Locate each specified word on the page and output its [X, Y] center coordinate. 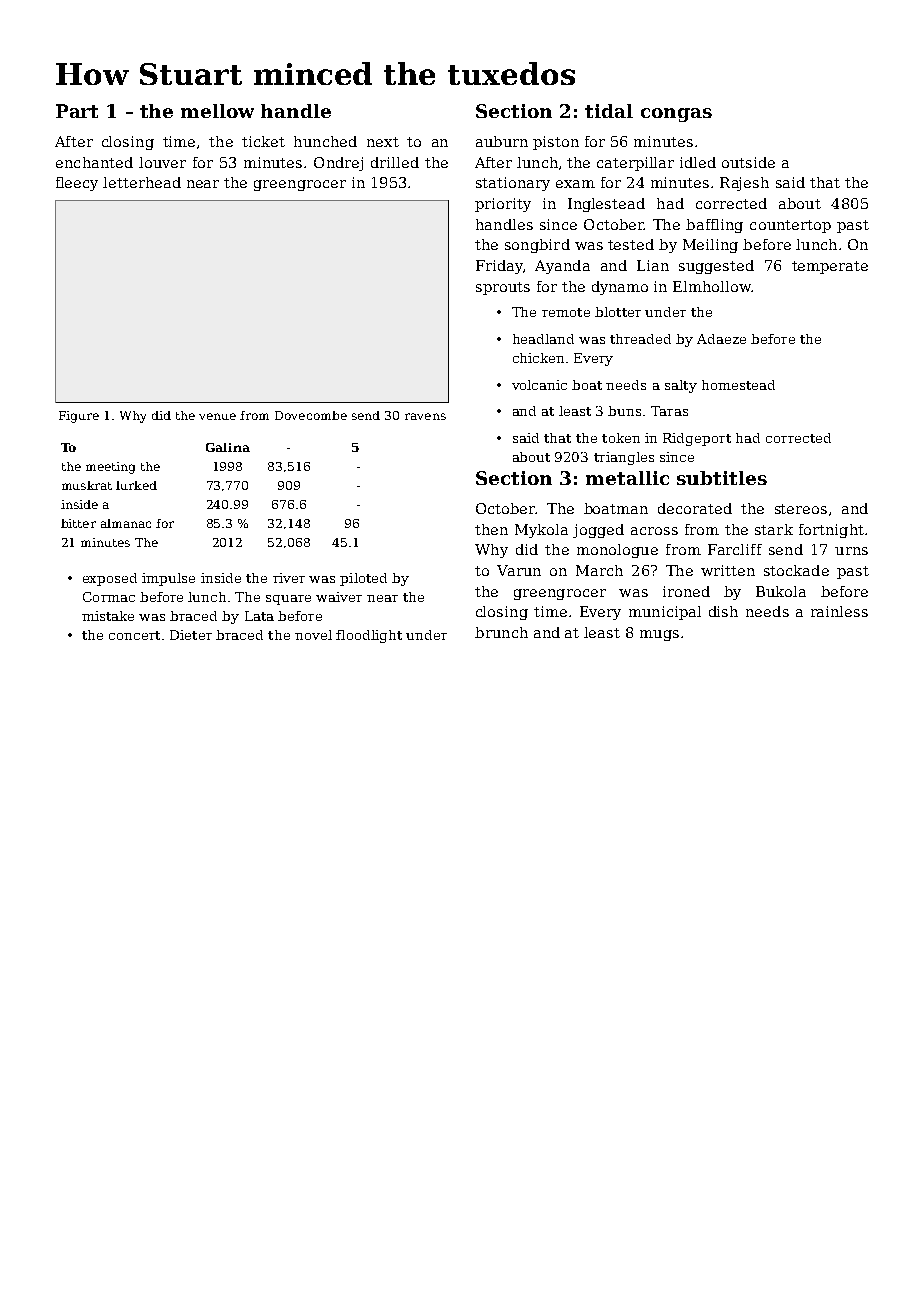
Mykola [541, 531]
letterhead [142, 182]
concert [134, 635]
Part [77, 111]
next [383, 142]
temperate [830, 267]
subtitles [722, 478]
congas [676, 115]
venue [217, 416]
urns [851, 551]
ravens [425, 416]
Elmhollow [712, 286]
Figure [79, 417]
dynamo [620, 288]
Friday [499, 267]
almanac [126, 523]
